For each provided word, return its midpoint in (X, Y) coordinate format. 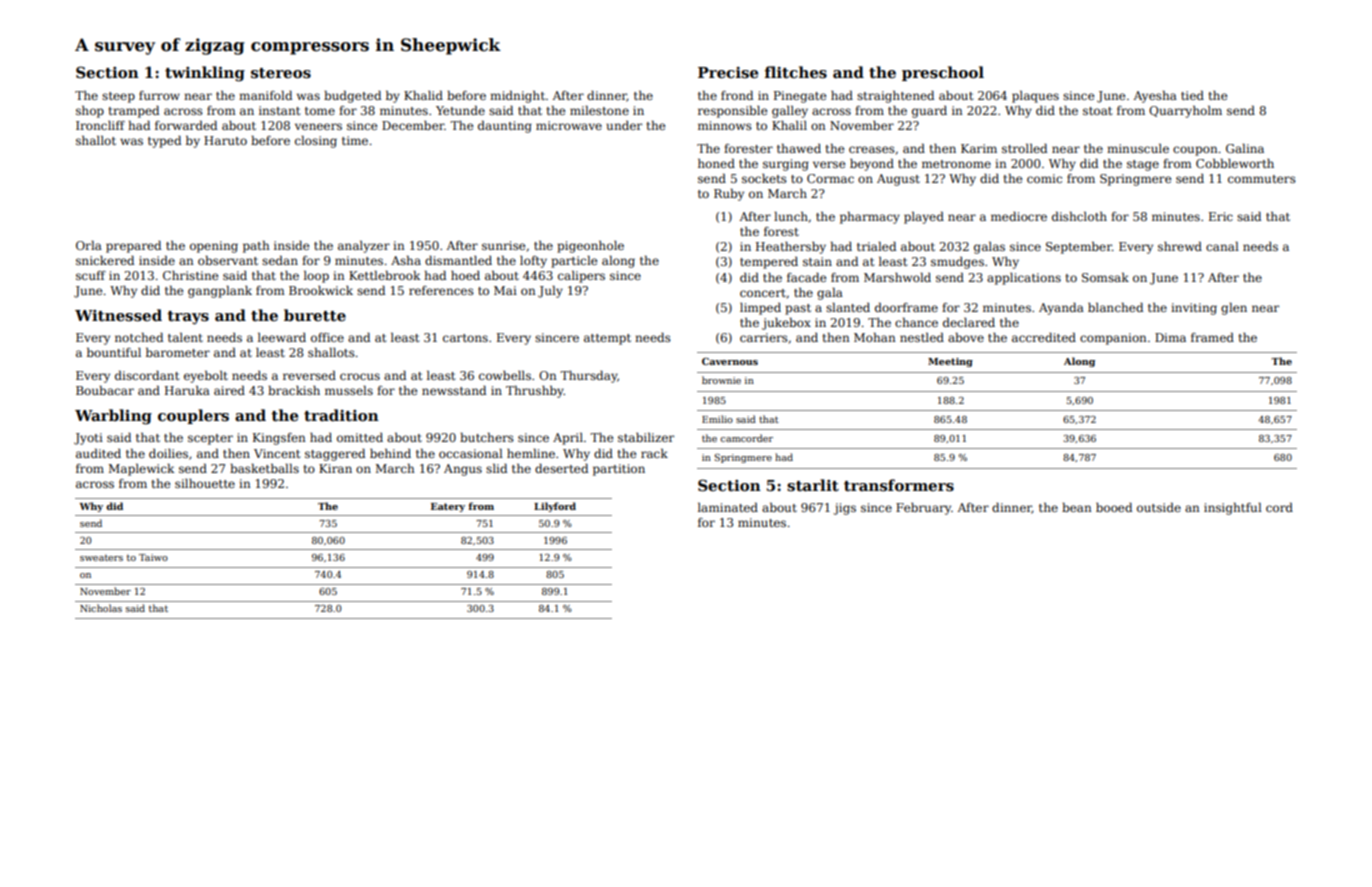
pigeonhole (590, 247)
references (441, 290)
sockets (764, 178)
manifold (265, 95)
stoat (1097, 111)
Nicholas (101, 608)
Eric (1221, 216)
